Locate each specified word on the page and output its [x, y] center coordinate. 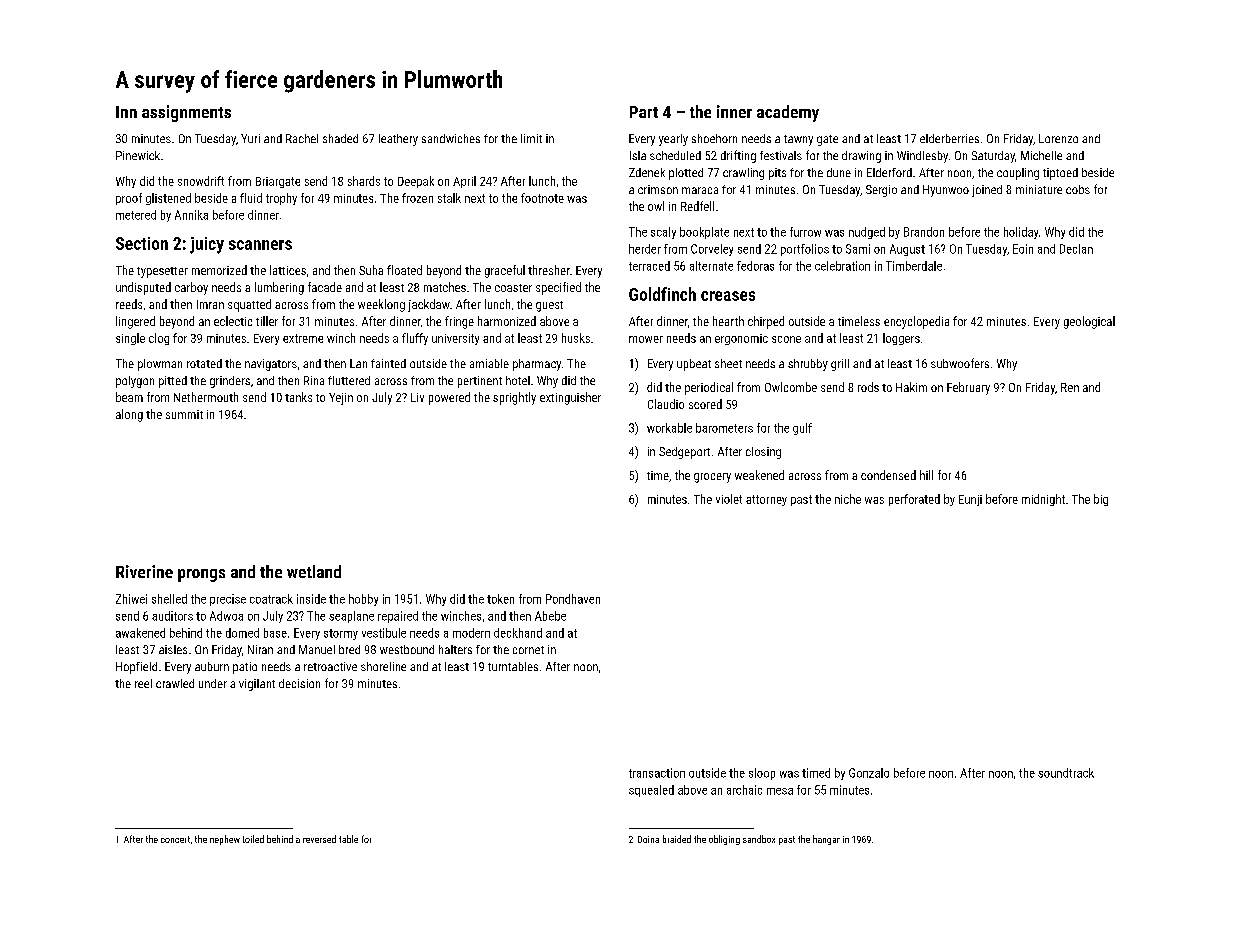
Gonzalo [869, 773]
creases [728, 296]
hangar [826, 840]
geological [1089, 322]
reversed [319, 839]
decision [299, 683]
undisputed [143, 288]
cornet [528, 650]
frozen [417, 198]
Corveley [712, 250]
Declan [1076, 249]
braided [677, 839]
